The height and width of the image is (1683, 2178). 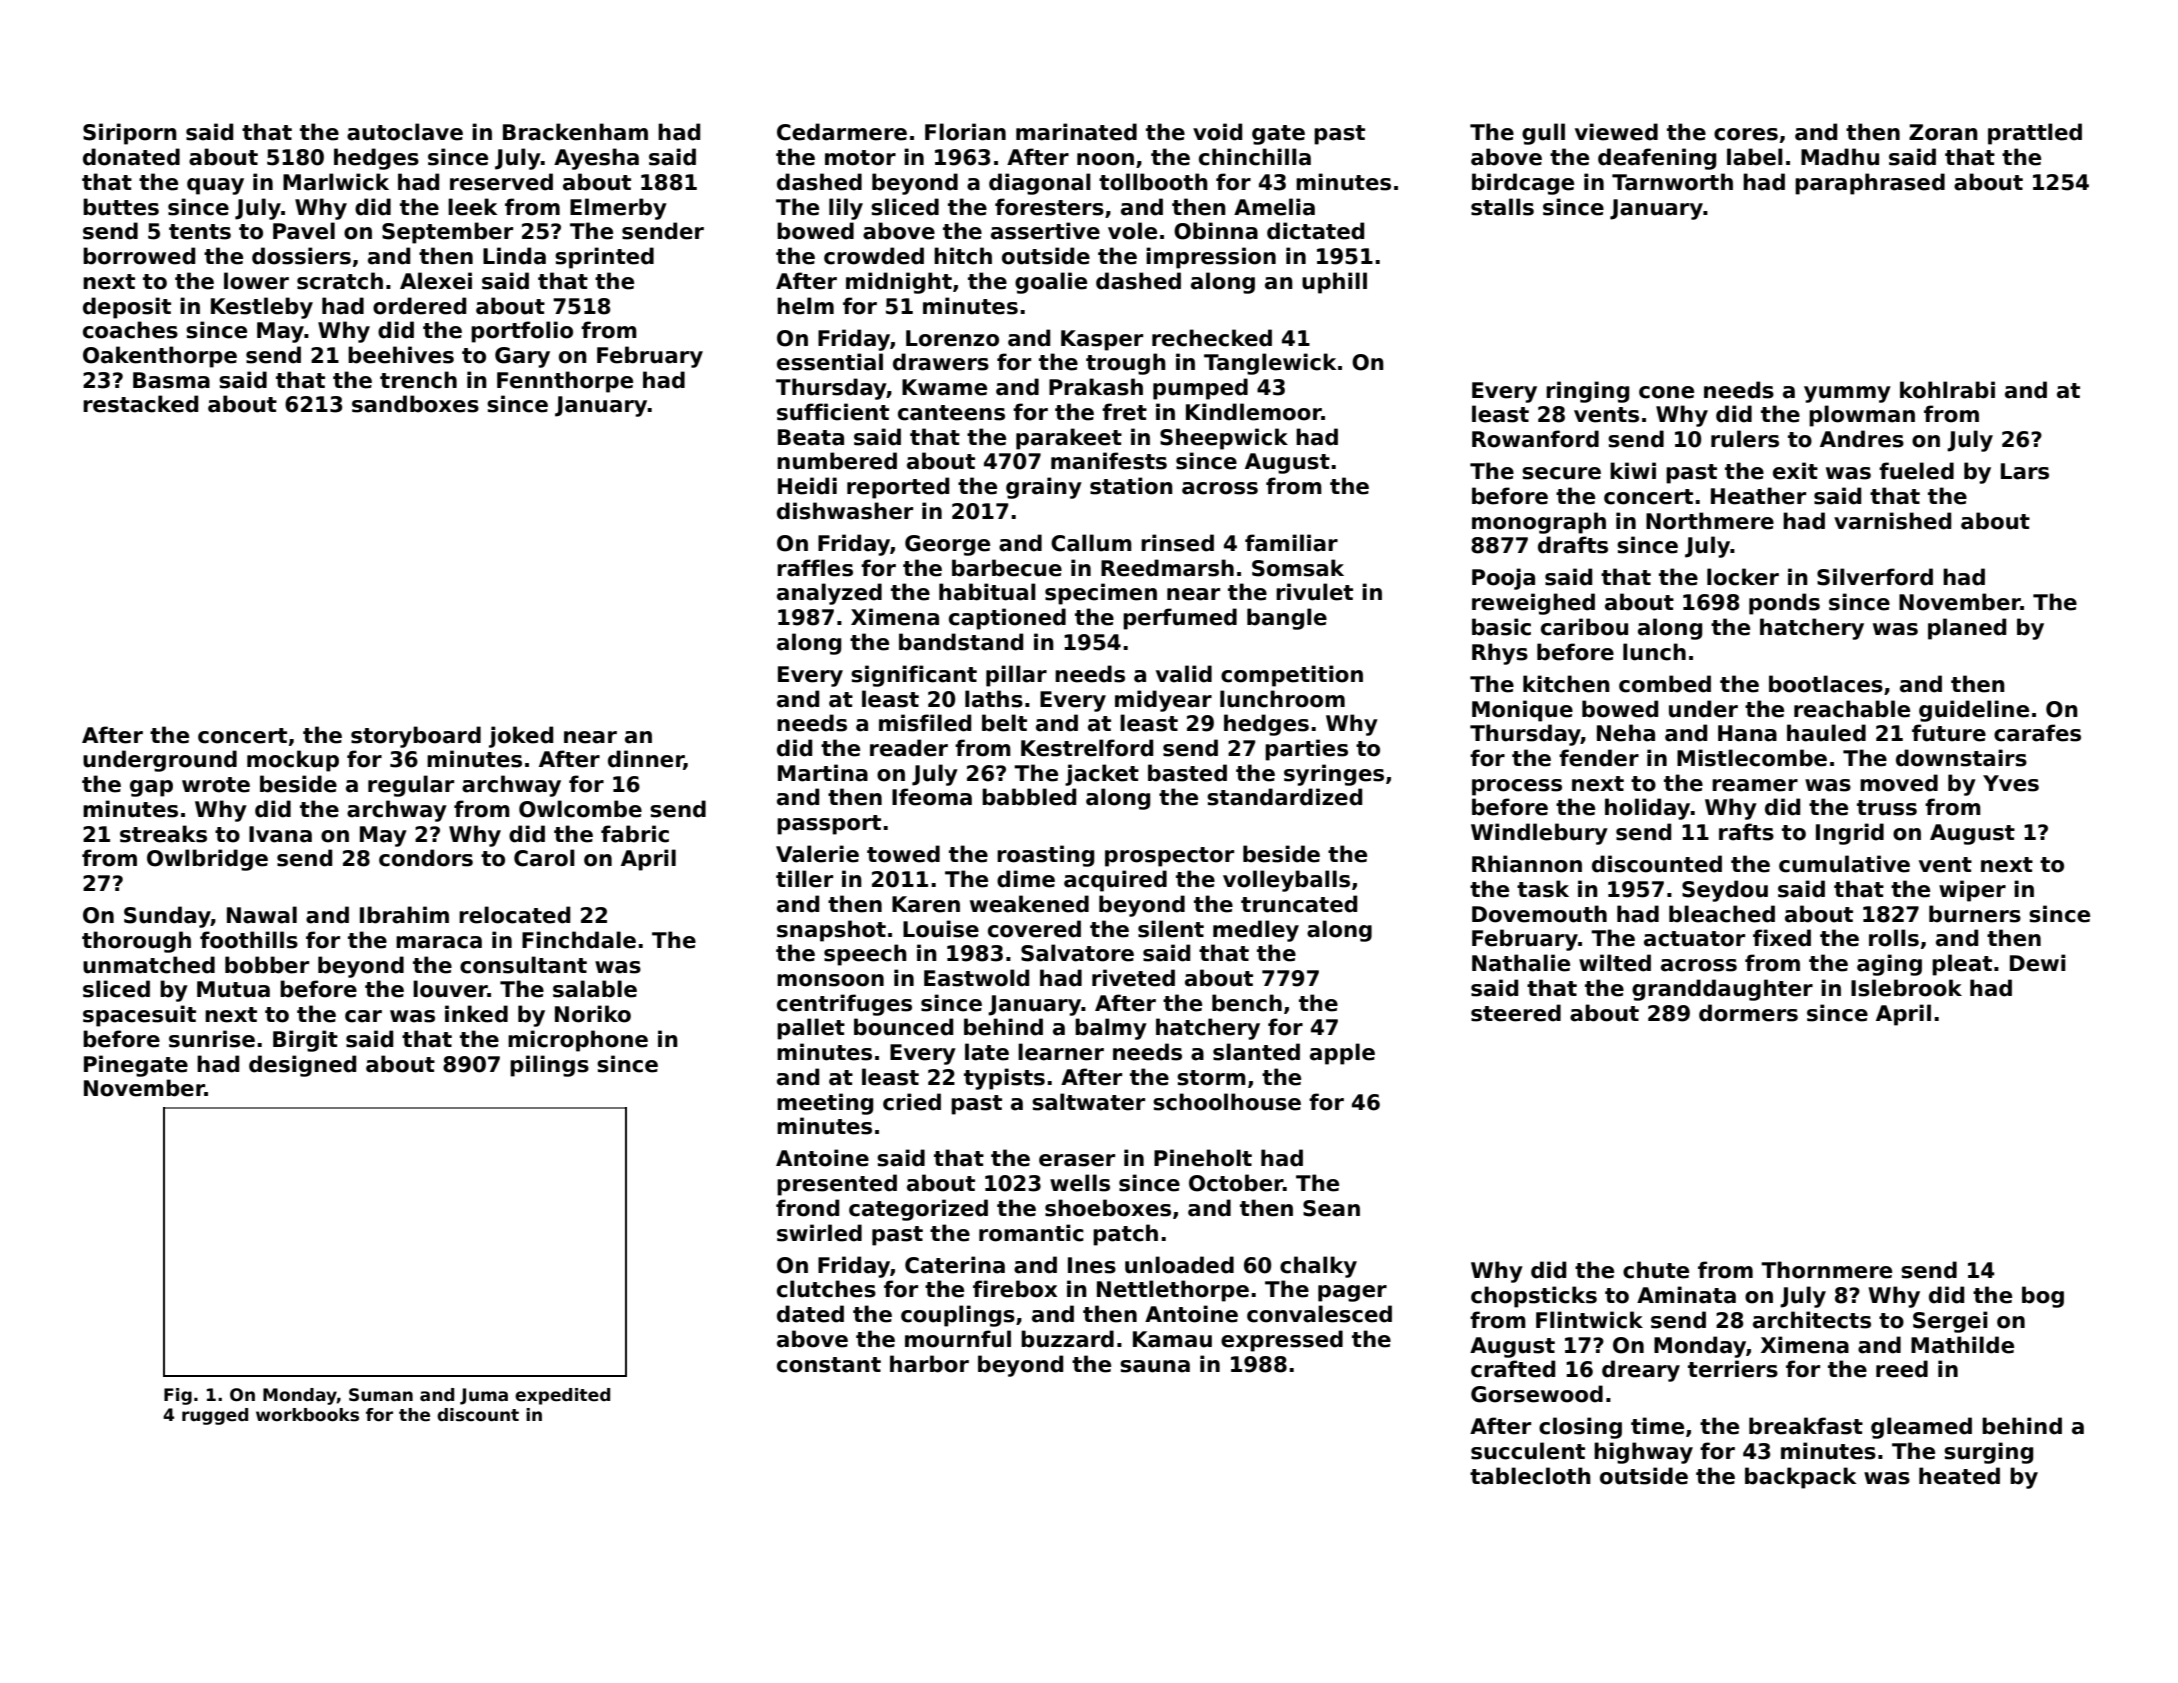 I want to click on rugged, so click(x=215, y=1416).
